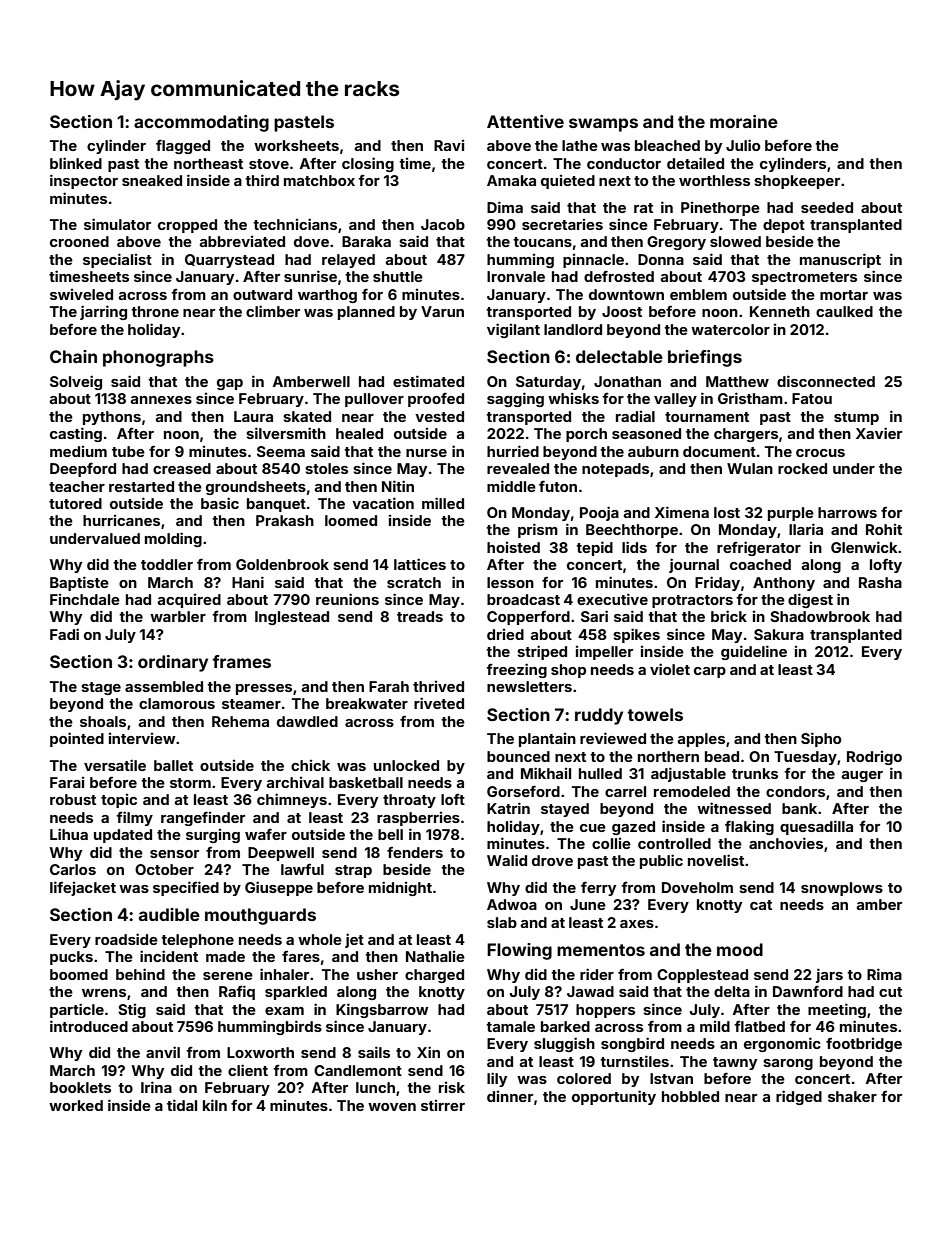 Image resolution: width=952 pixels, height=1233 pixels. Describe the element at coordinates (406, 765) in the document. I see `unlocked` at that location.
